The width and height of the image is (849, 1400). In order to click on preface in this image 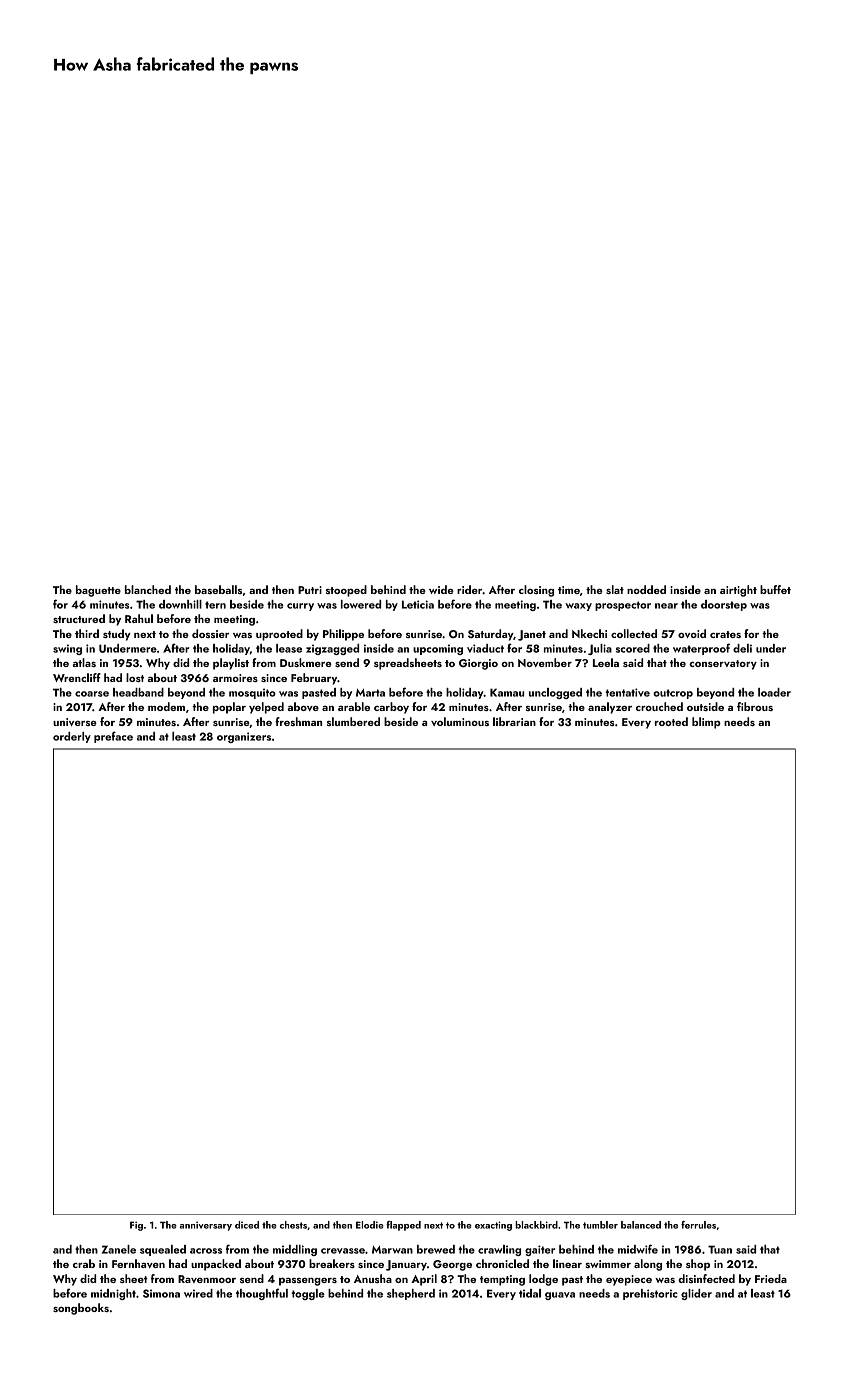, I will do `click(113, 737)`.
